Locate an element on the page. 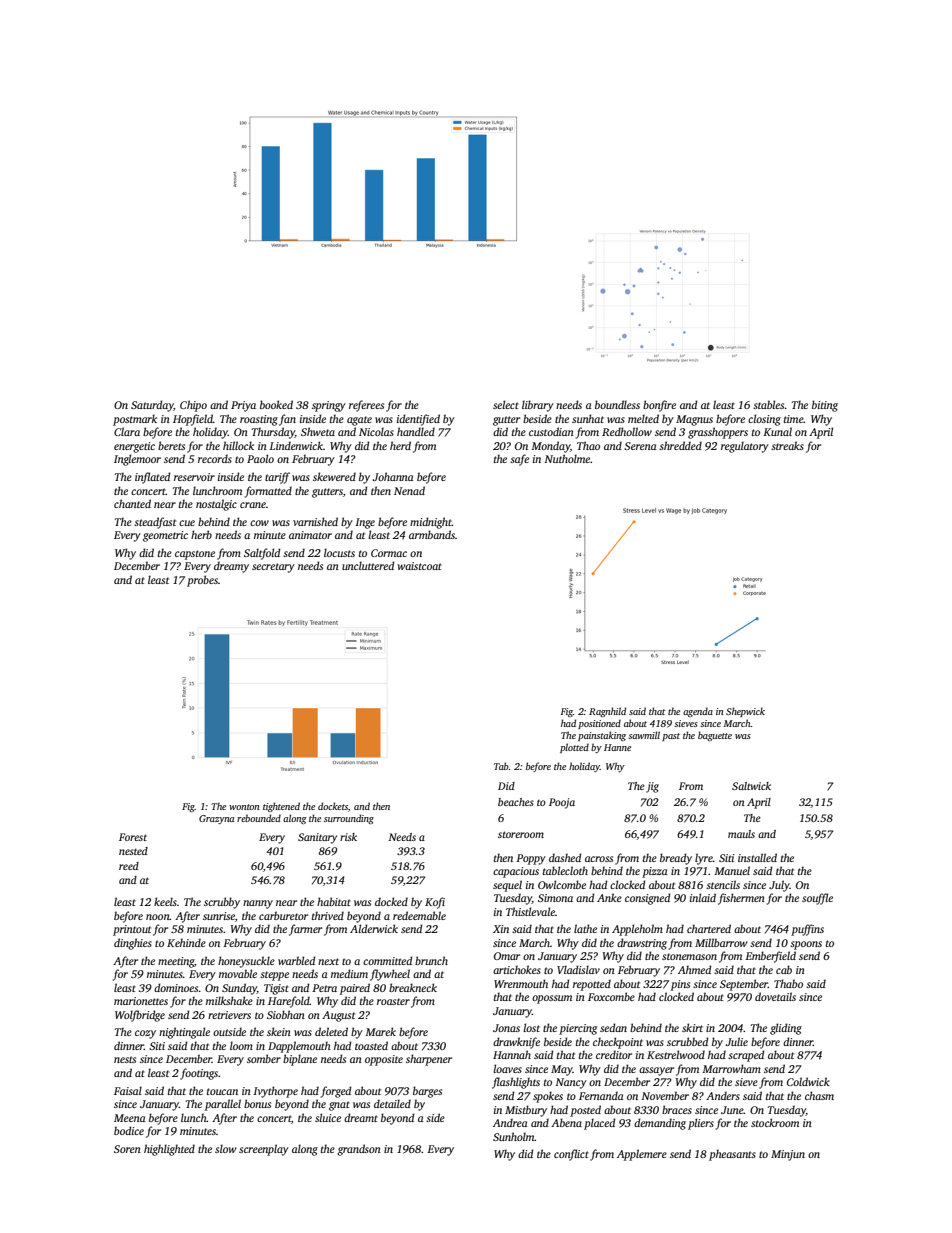 The image size is (952, 1233). probes is located at coordinates (202, 581).
